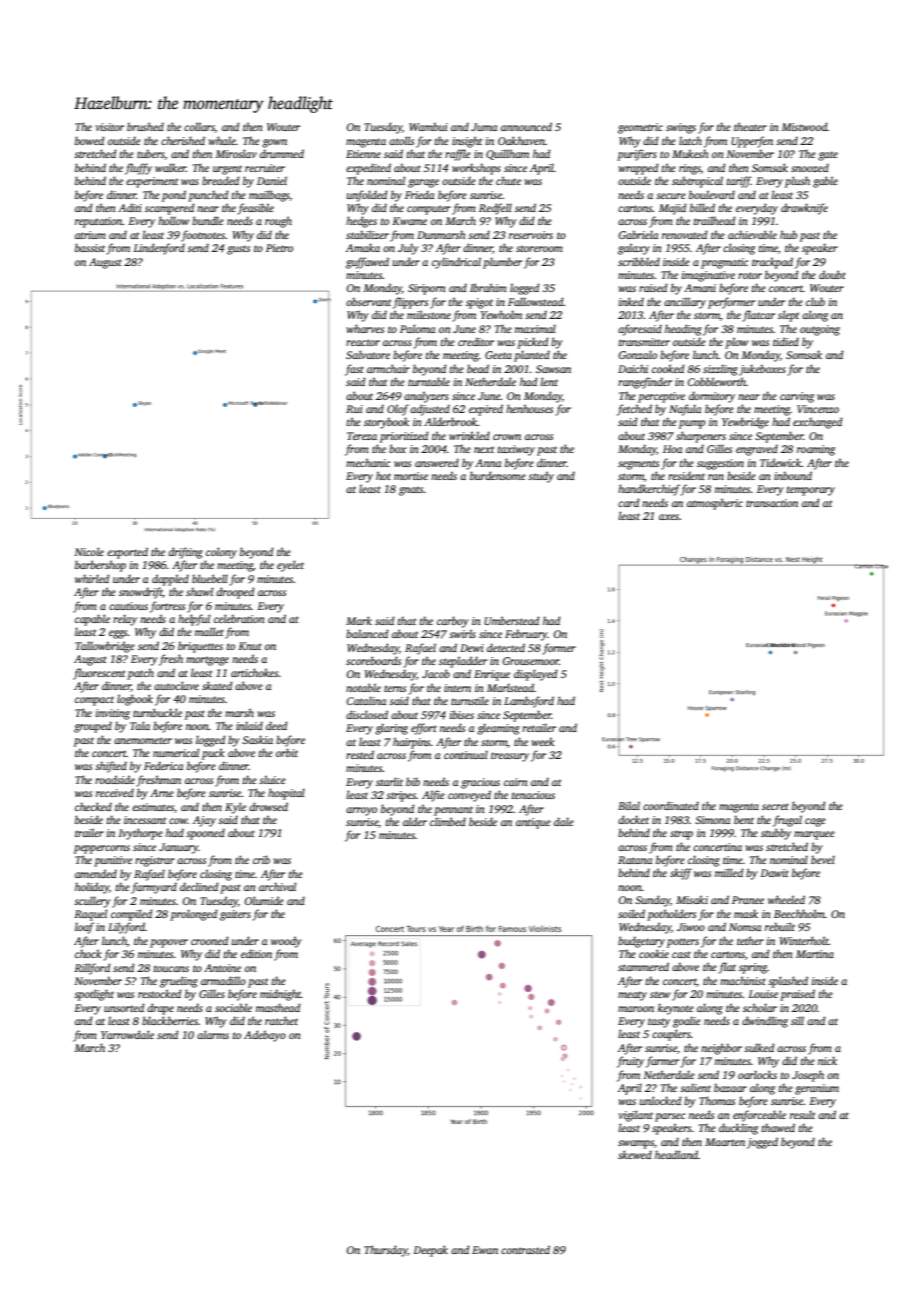 The image size is (924, 1308). What do you see at coordinates (256, 209) in the screenshot?
I see `feasible` at bounding box center [256, 209].
